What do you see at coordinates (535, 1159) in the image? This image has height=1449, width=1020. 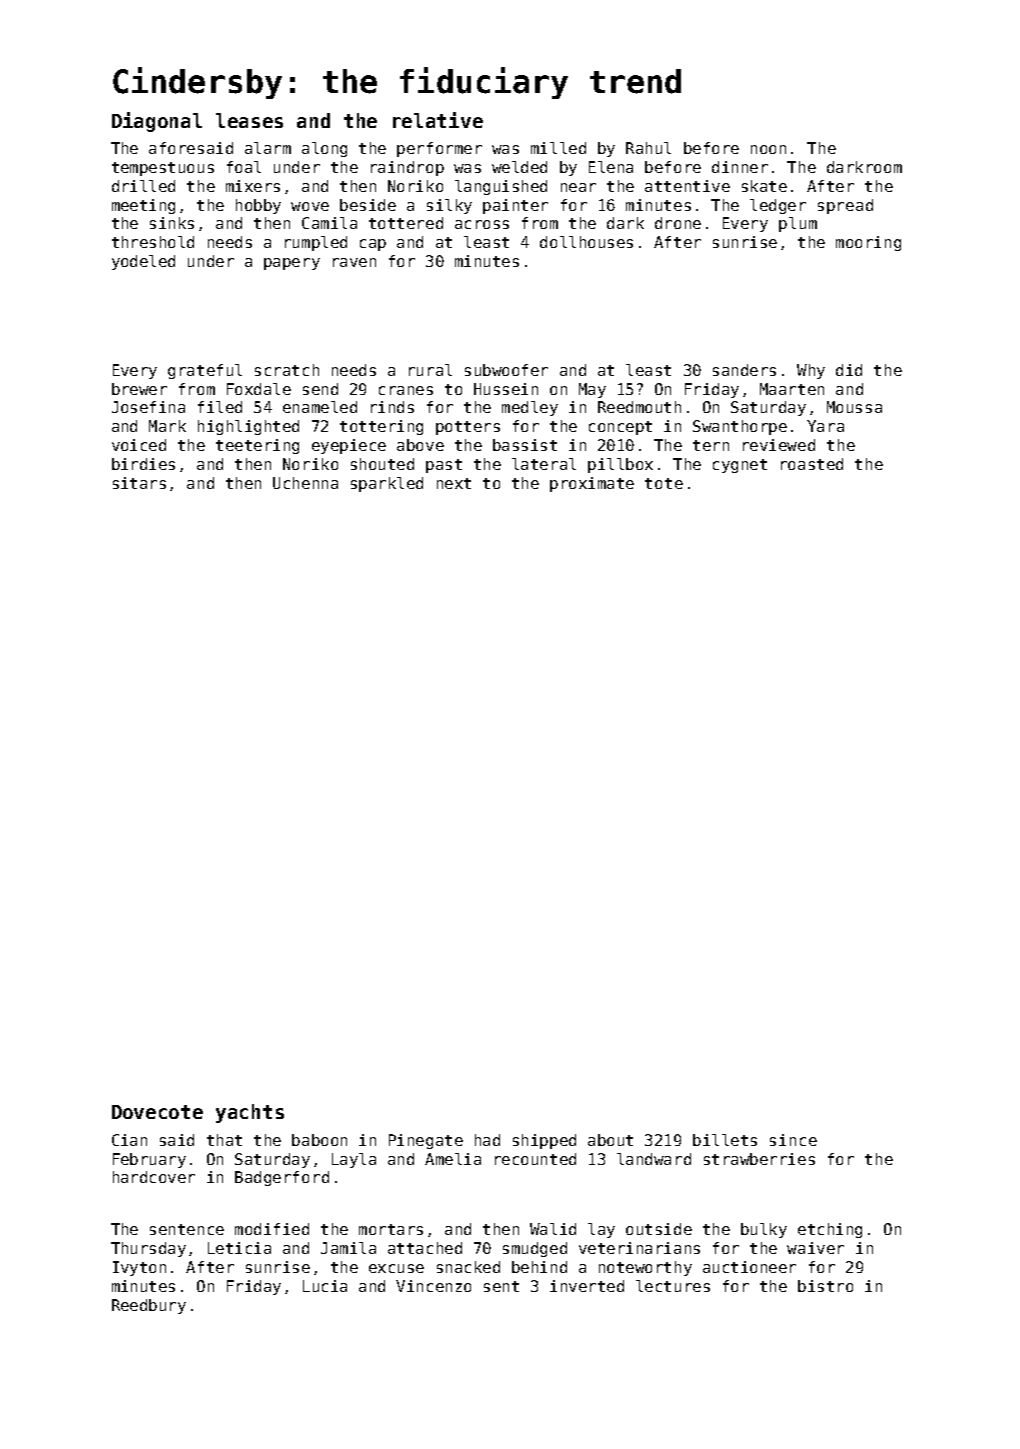 I see `recounted` at bounding box center [535, 1159].
